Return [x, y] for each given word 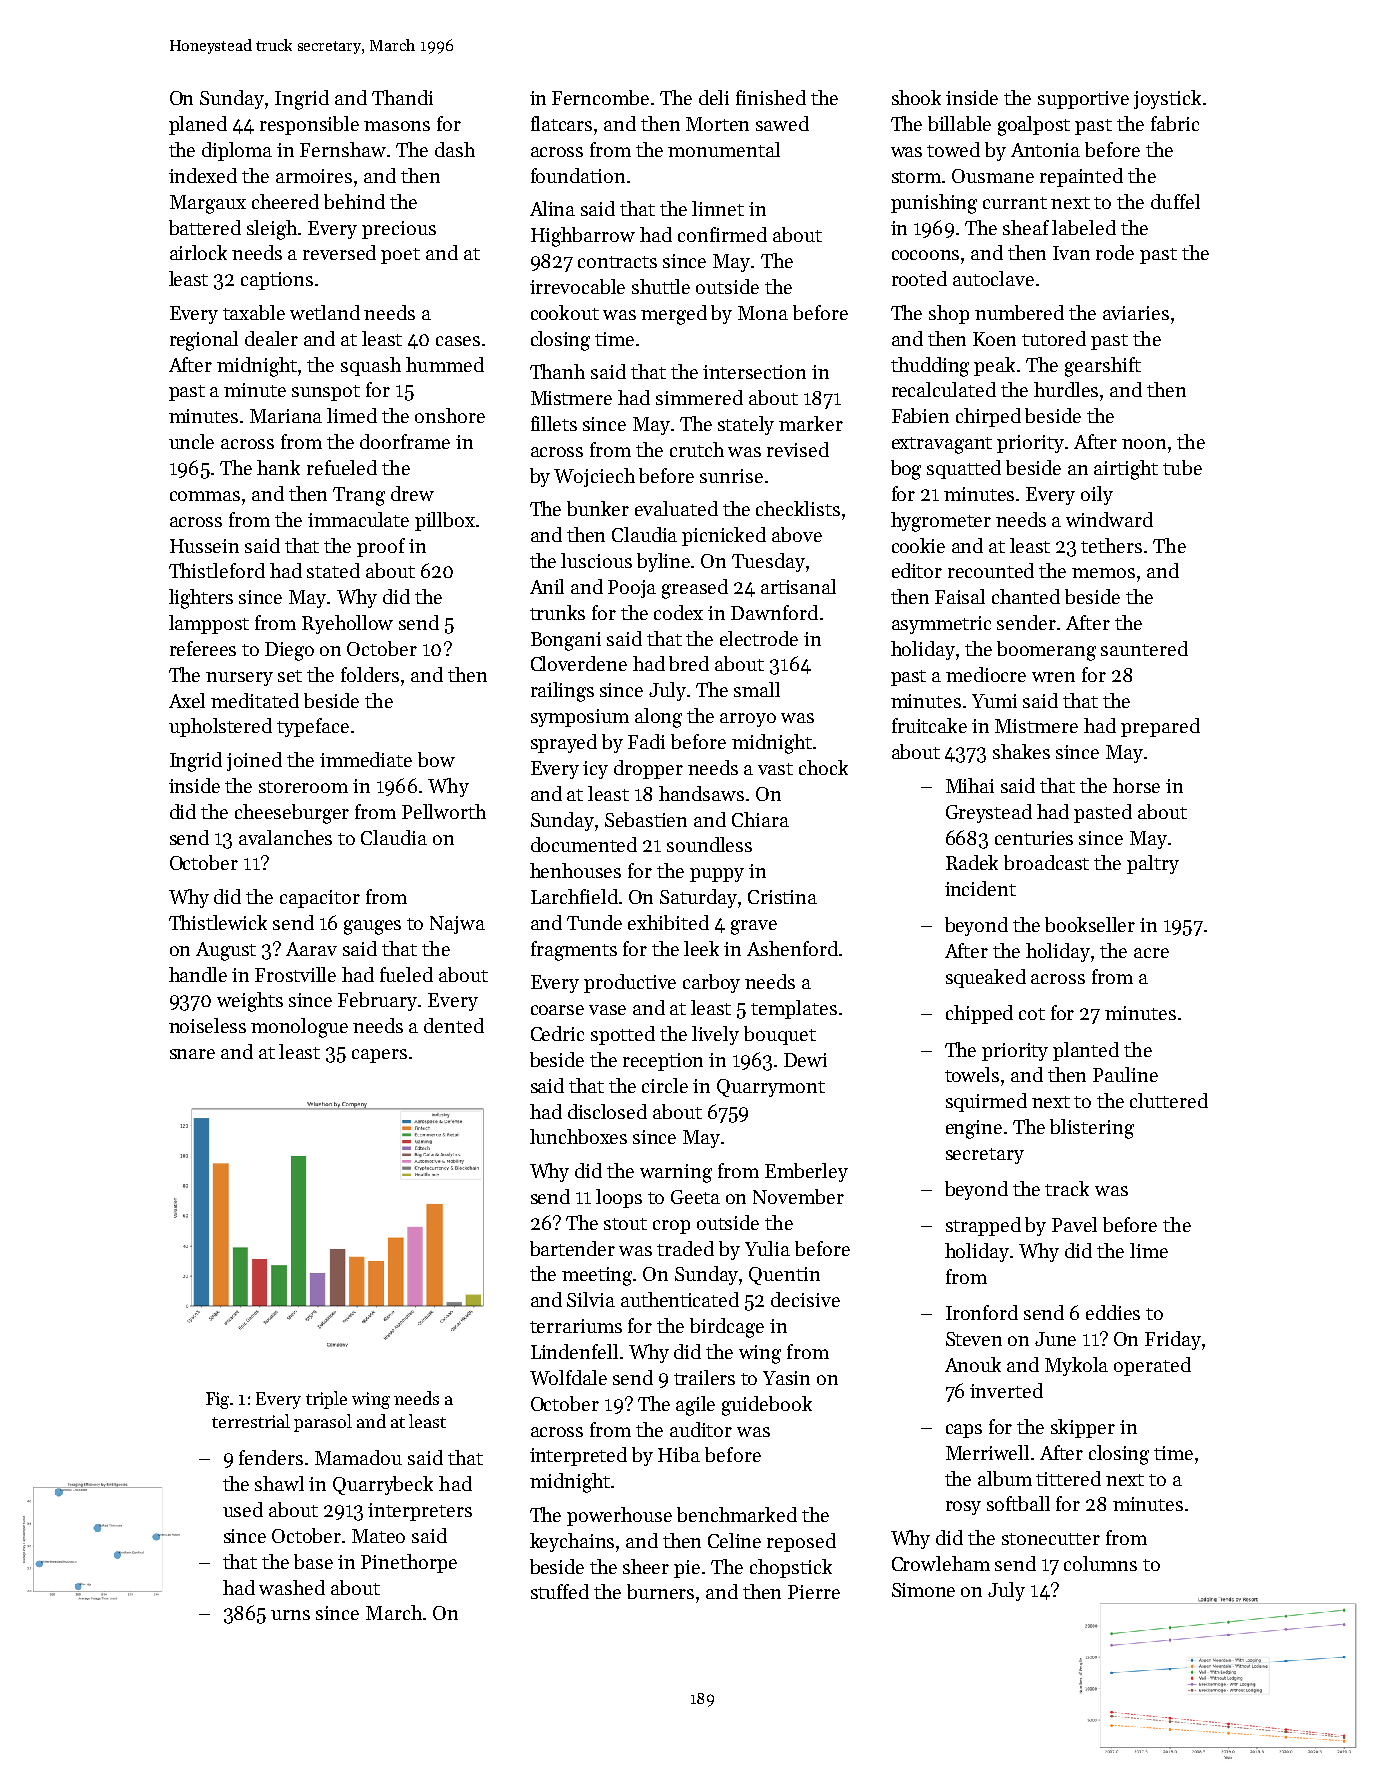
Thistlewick [218, 922]
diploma [237, 151]
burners [660, 1591]
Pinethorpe [409, 1563]
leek [701, 948]
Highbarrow [583, 237]
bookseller [1090, 924]
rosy [963, 1508]
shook [916, 97]
